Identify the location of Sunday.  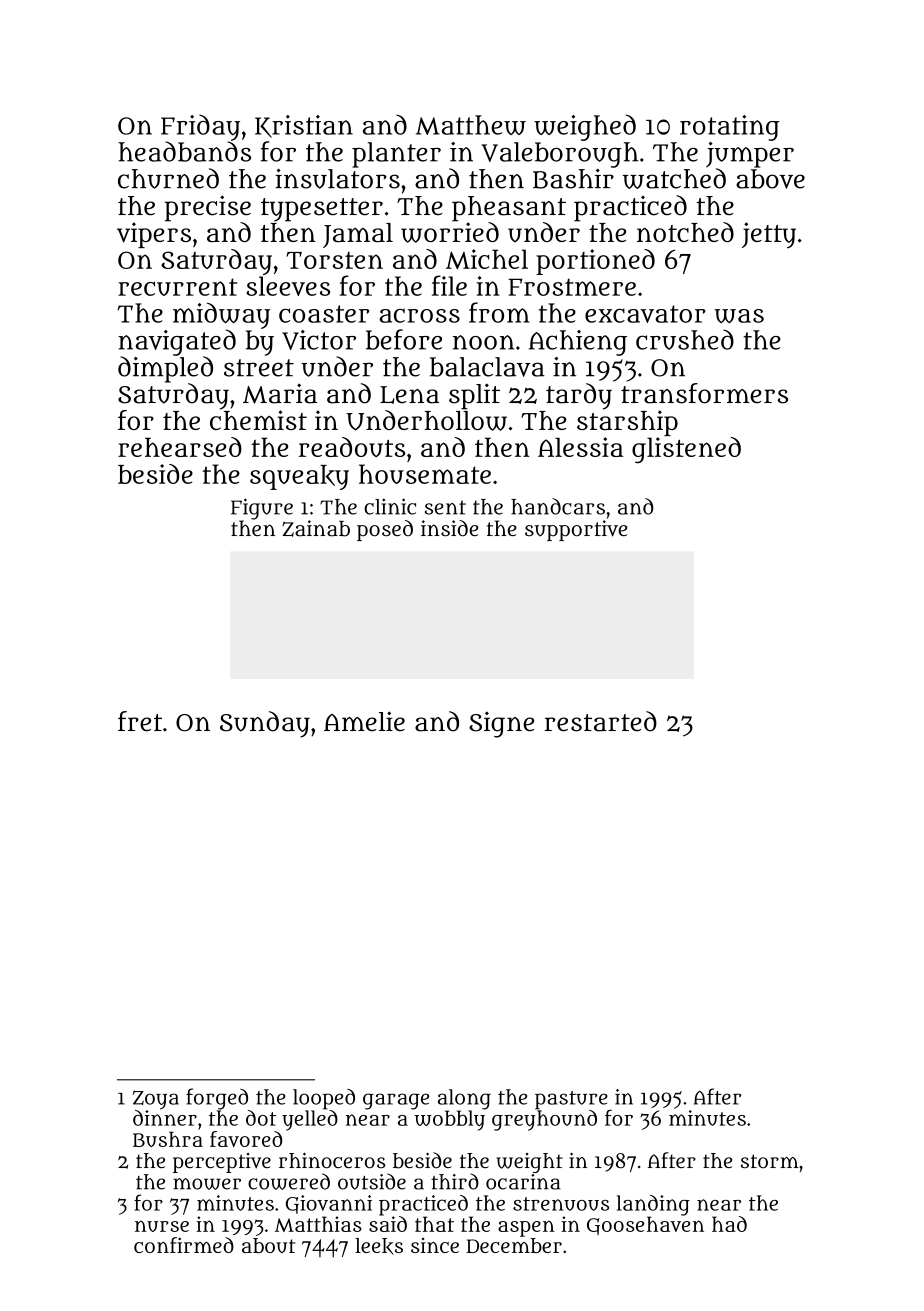
(265, 724).
